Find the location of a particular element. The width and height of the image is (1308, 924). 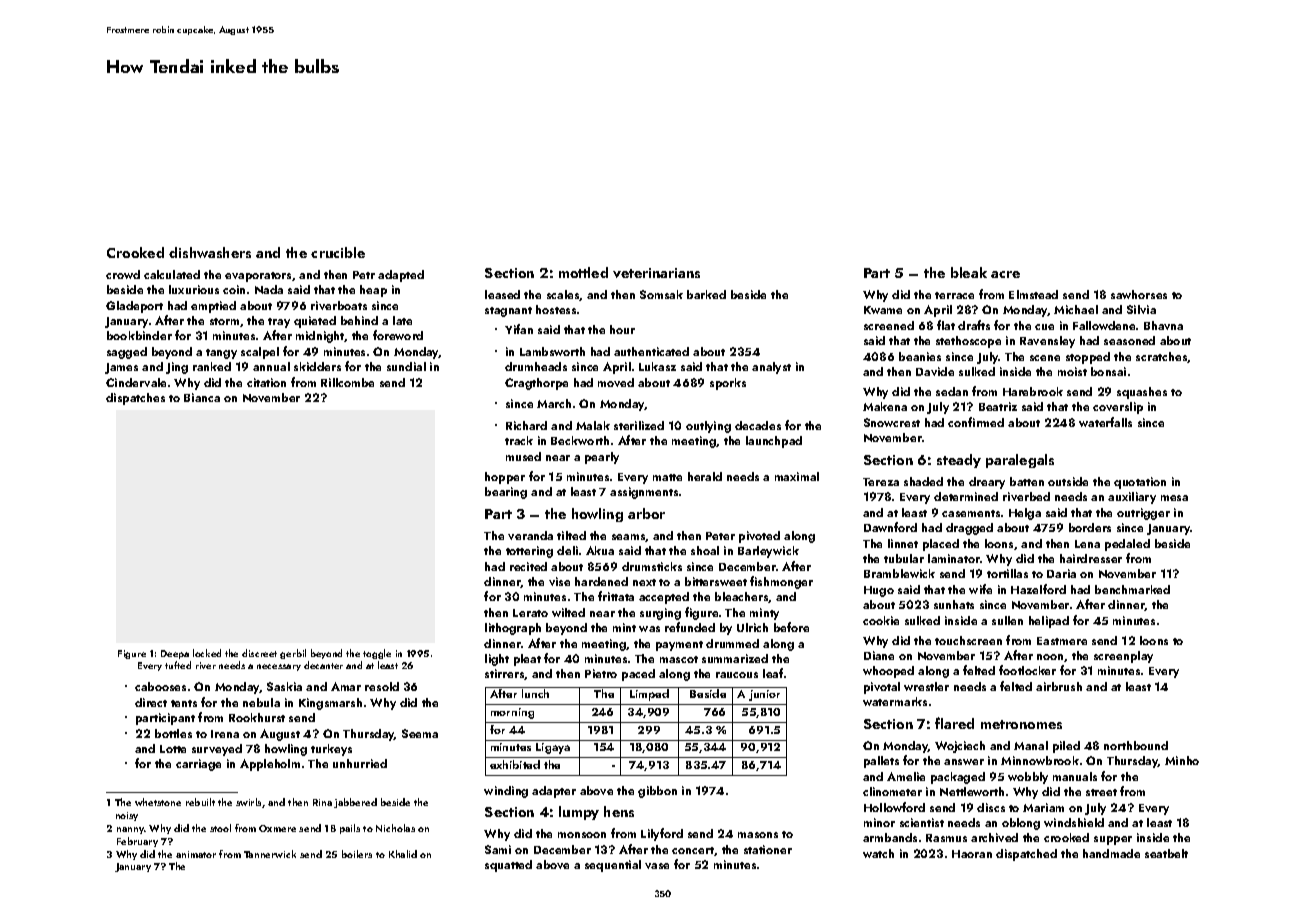

toggle is located at coordinates (377, 654).
